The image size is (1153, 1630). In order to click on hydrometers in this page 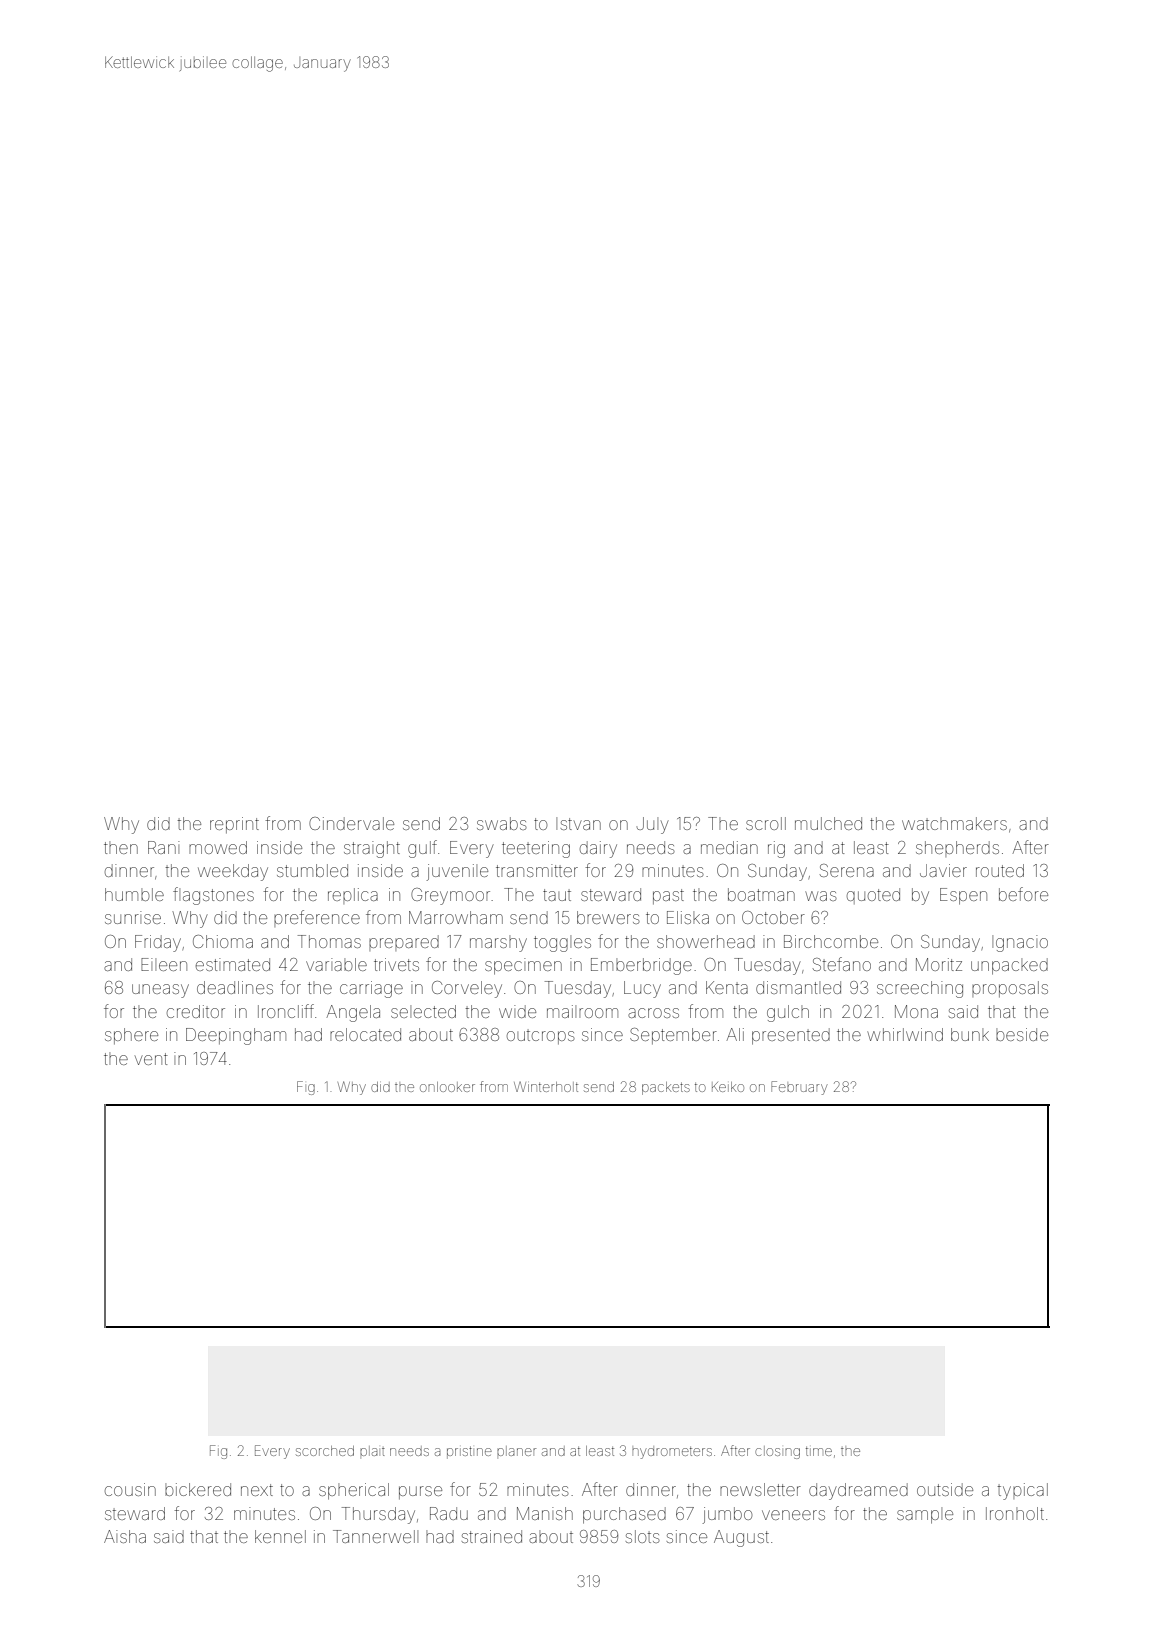, I will do `click(672, 1453)`.
